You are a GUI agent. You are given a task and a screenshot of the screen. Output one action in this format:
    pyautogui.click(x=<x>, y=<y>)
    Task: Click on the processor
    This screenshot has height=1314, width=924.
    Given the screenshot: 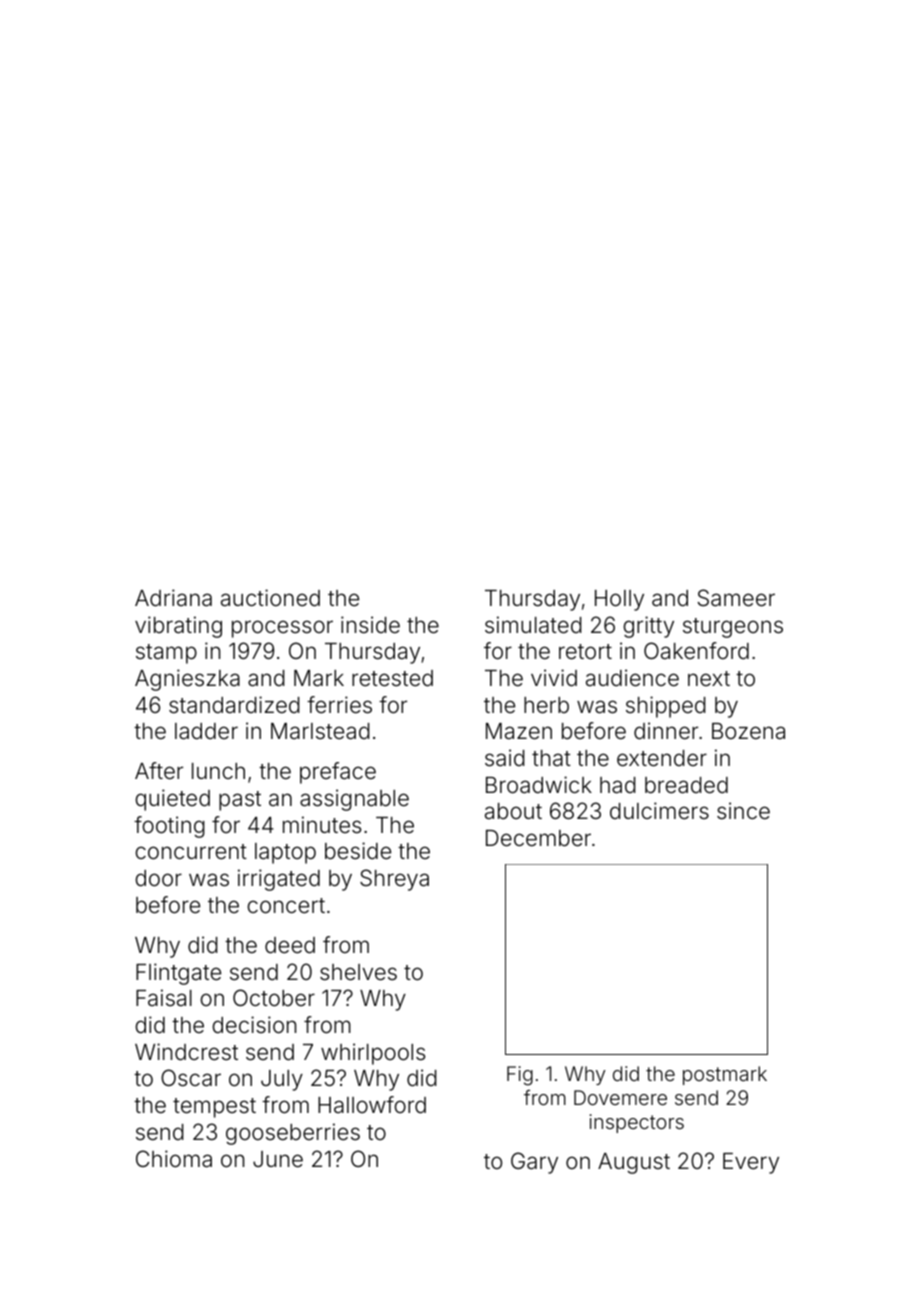 What is the action you would take?
    pyautogui.click(x=282, y=629)
